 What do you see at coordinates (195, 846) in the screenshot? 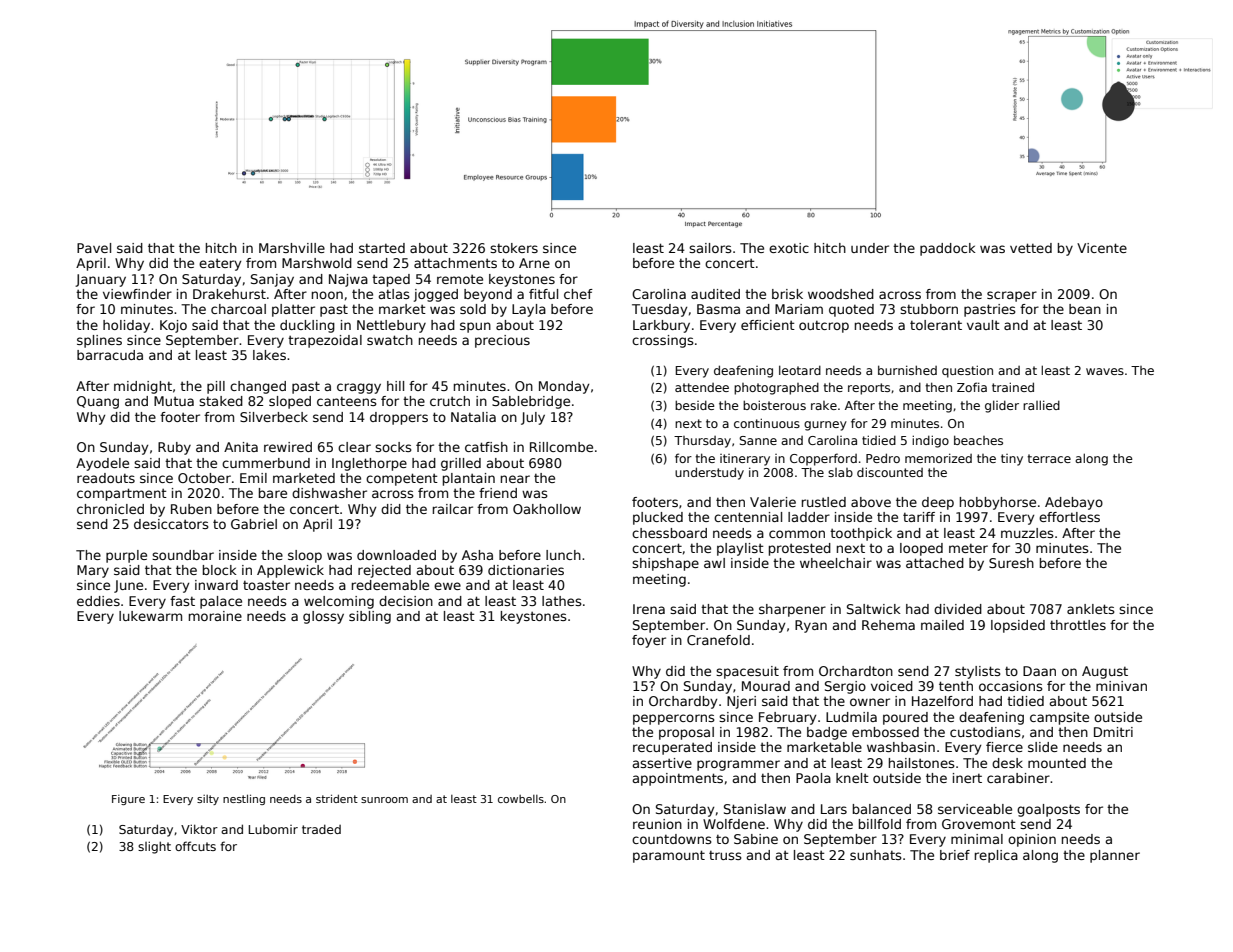
I see `offcuts` at bounding box center [195, 846].
